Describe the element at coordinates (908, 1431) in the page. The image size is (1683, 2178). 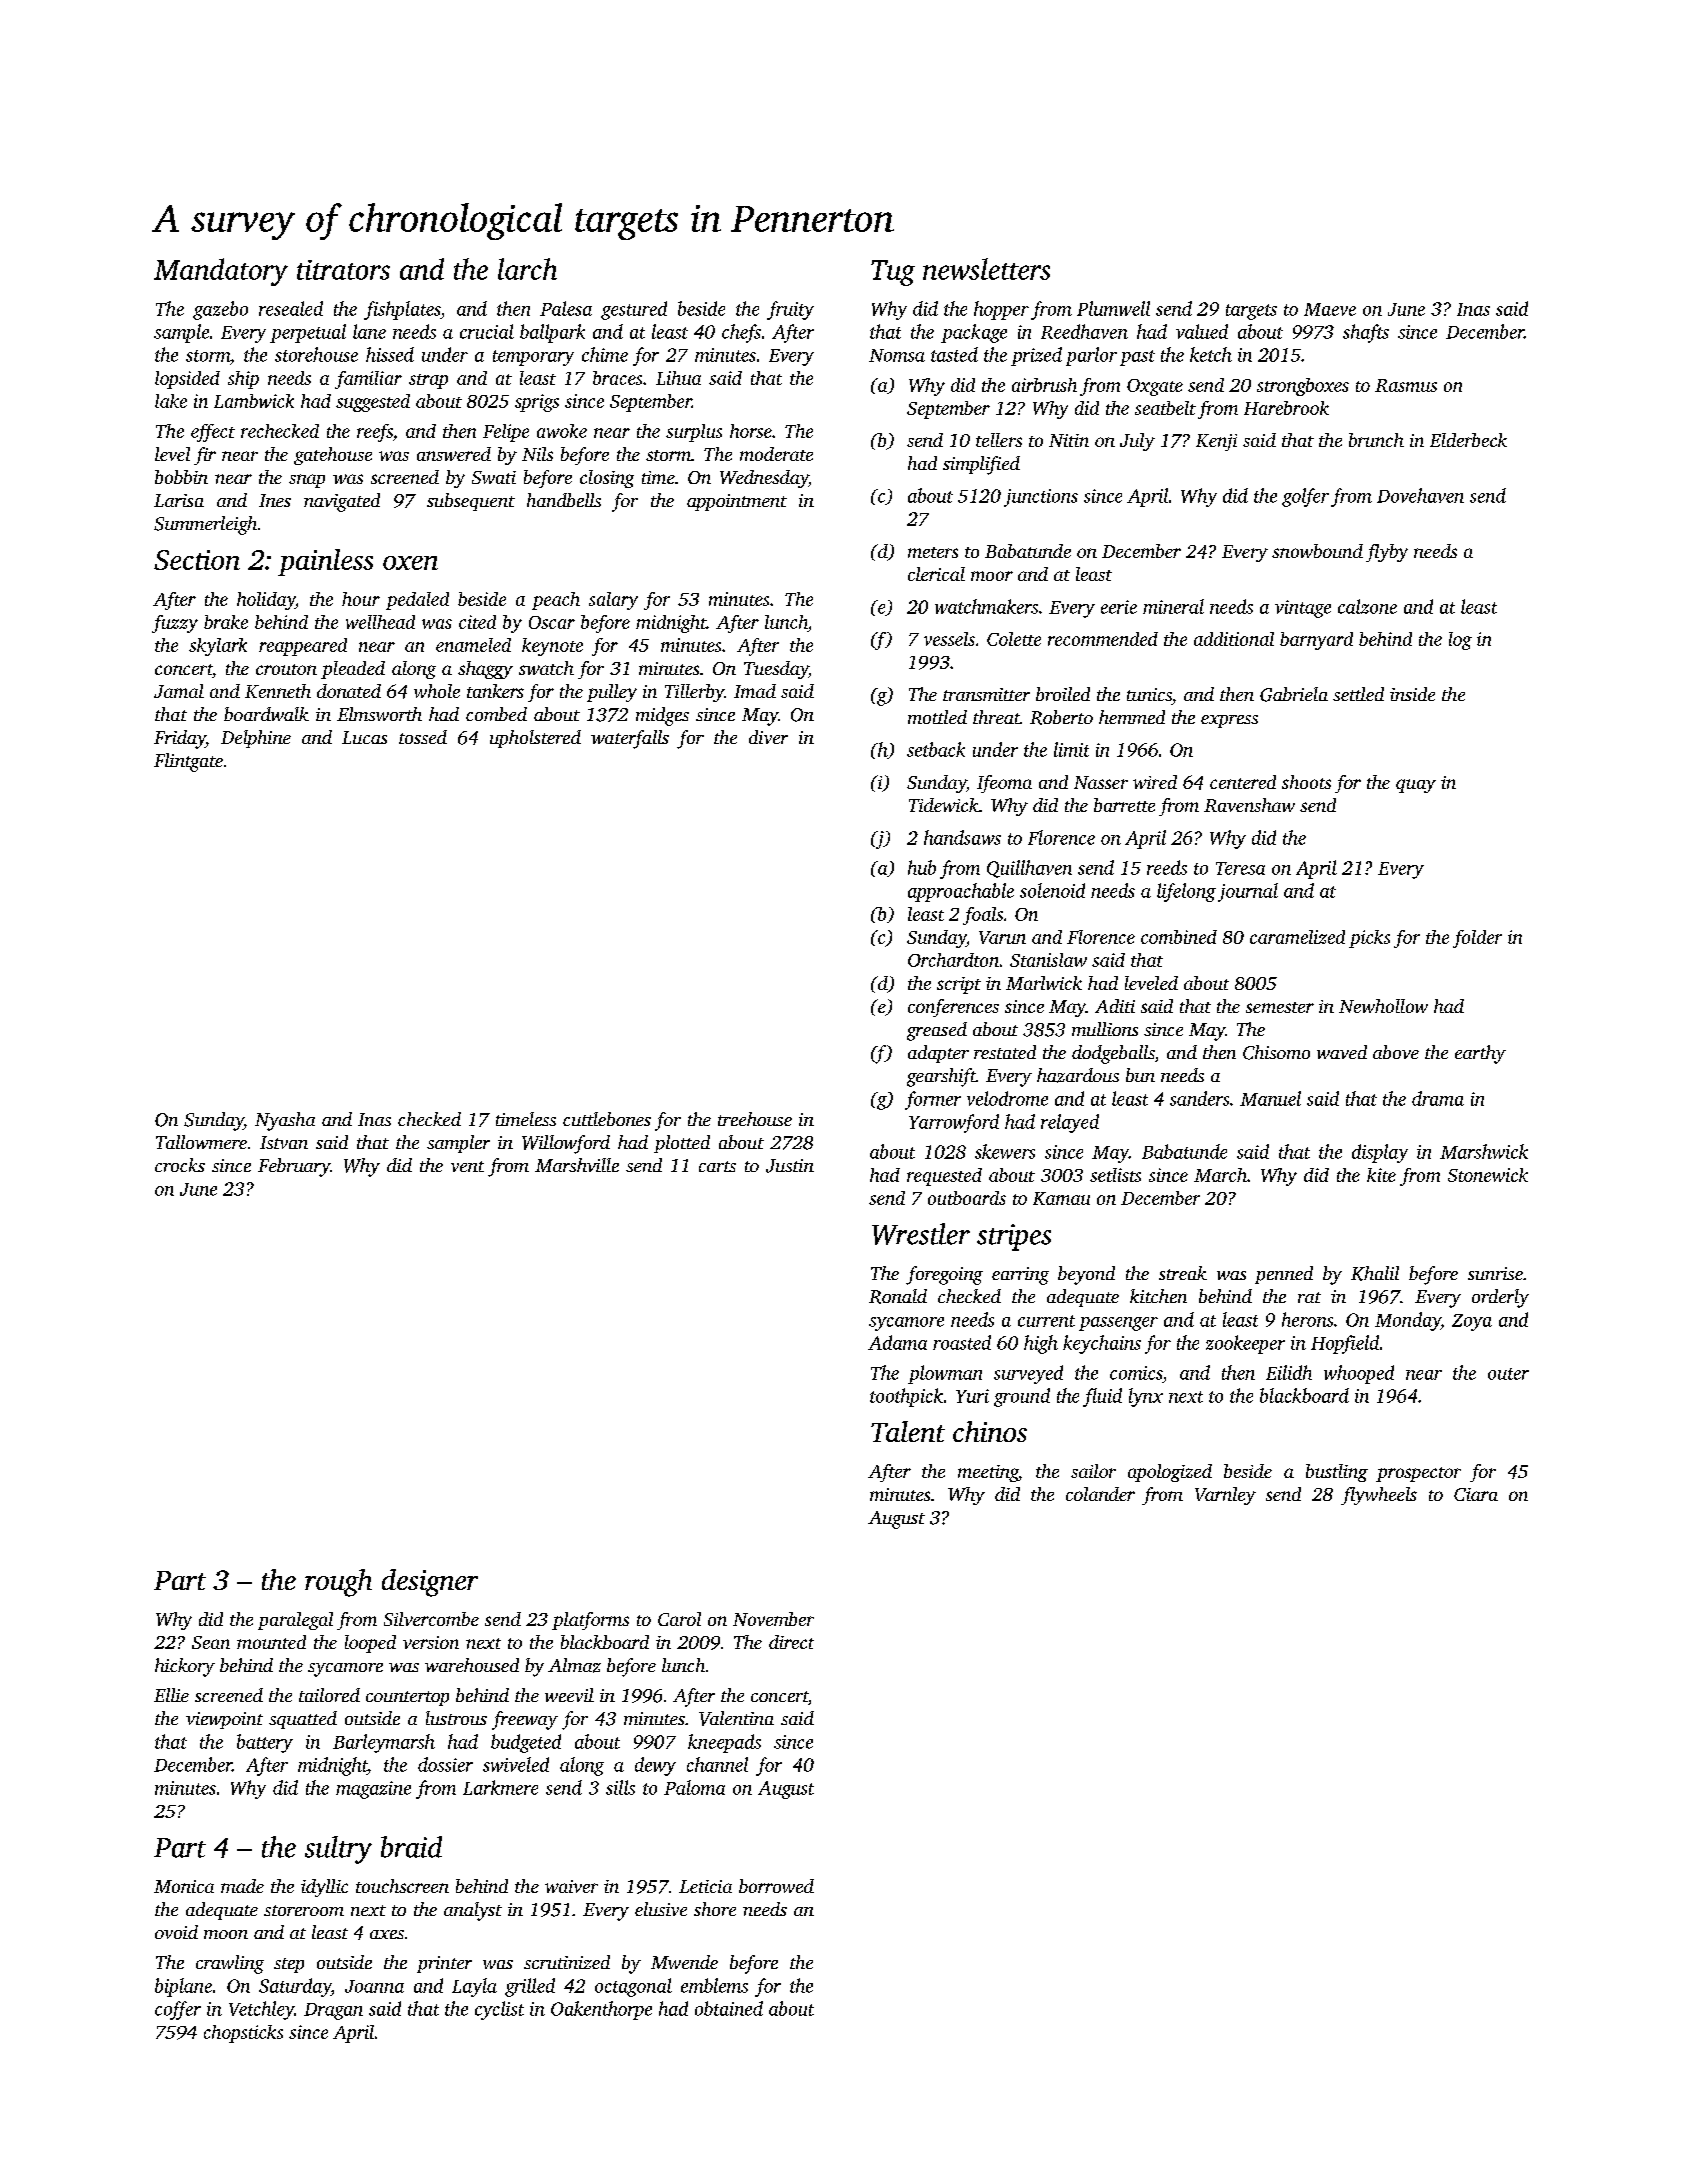
I see `Talent` at that location.
